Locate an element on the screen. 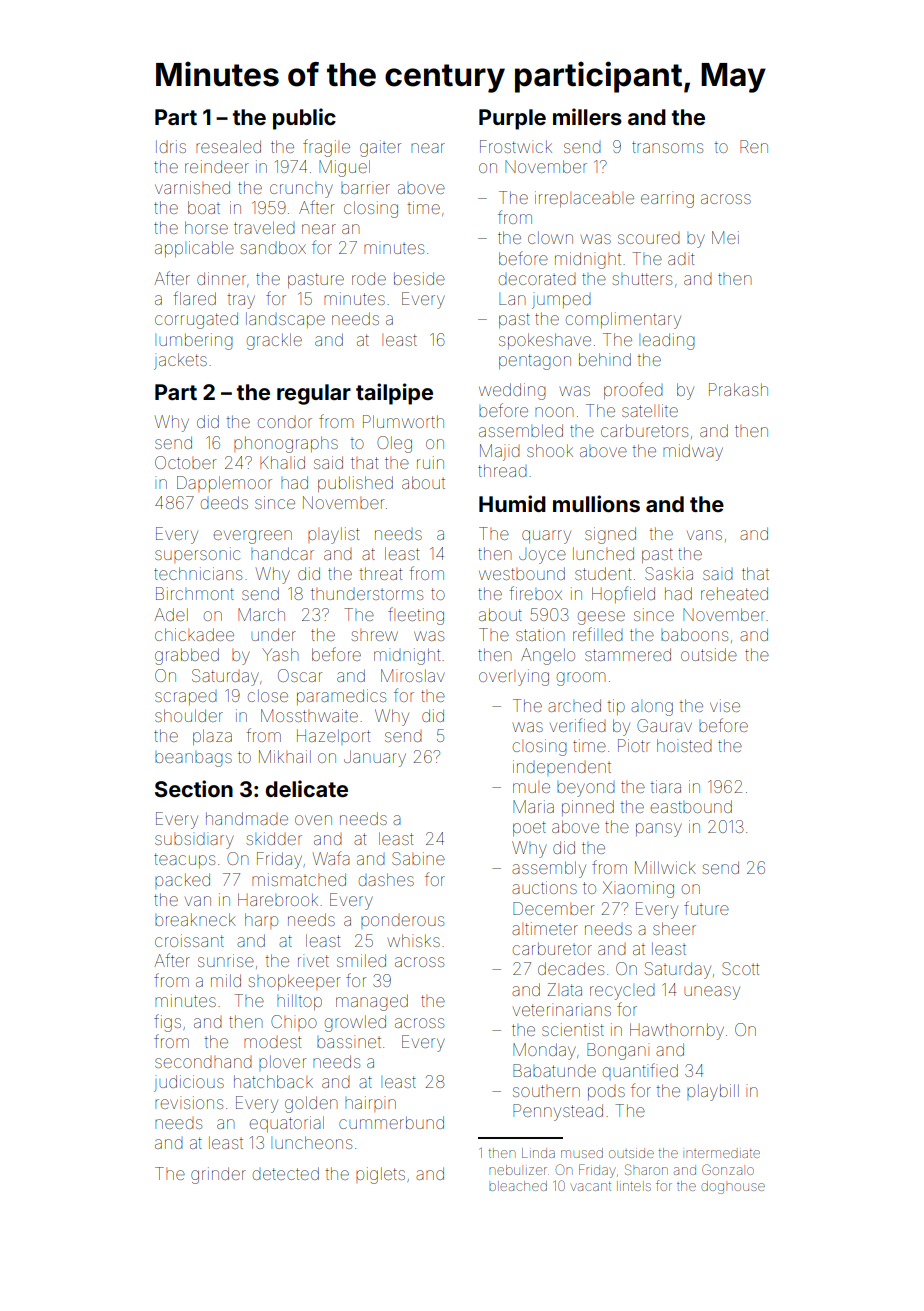  resealed is located at coordinates (228, 146).
